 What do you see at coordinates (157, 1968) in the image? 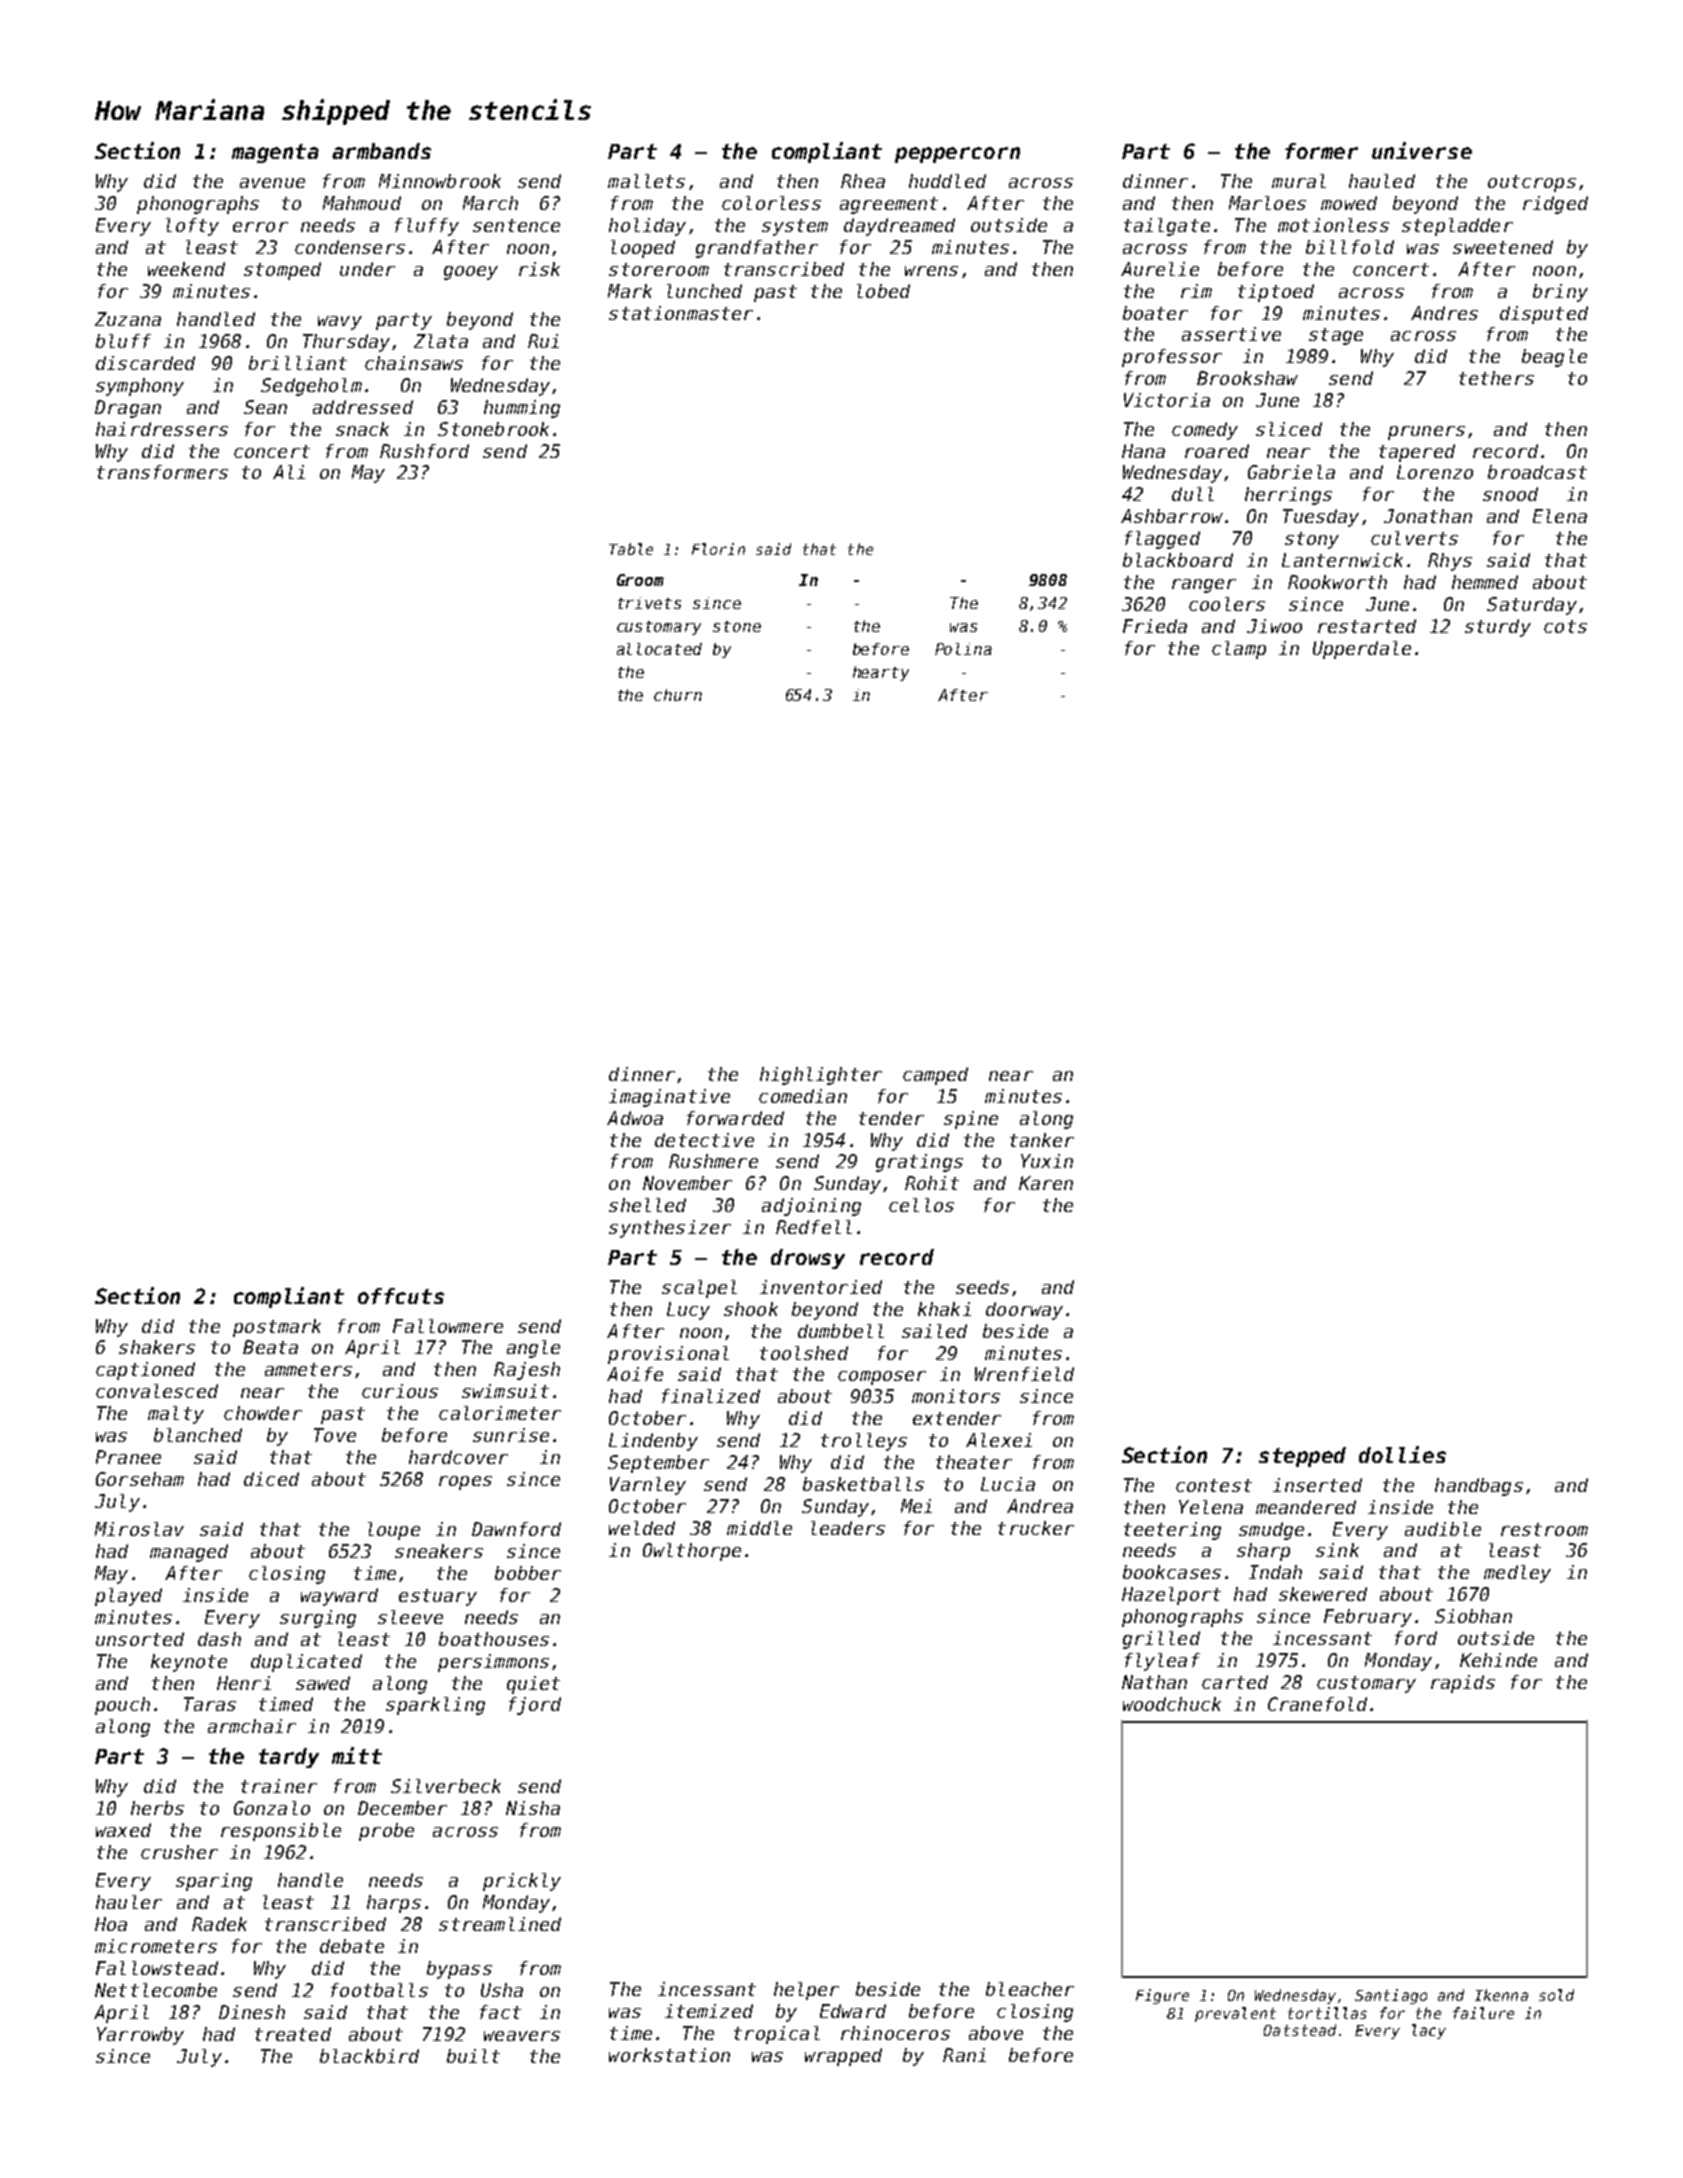
I see `Fallowstead` at bounding box center [157, 1968].
